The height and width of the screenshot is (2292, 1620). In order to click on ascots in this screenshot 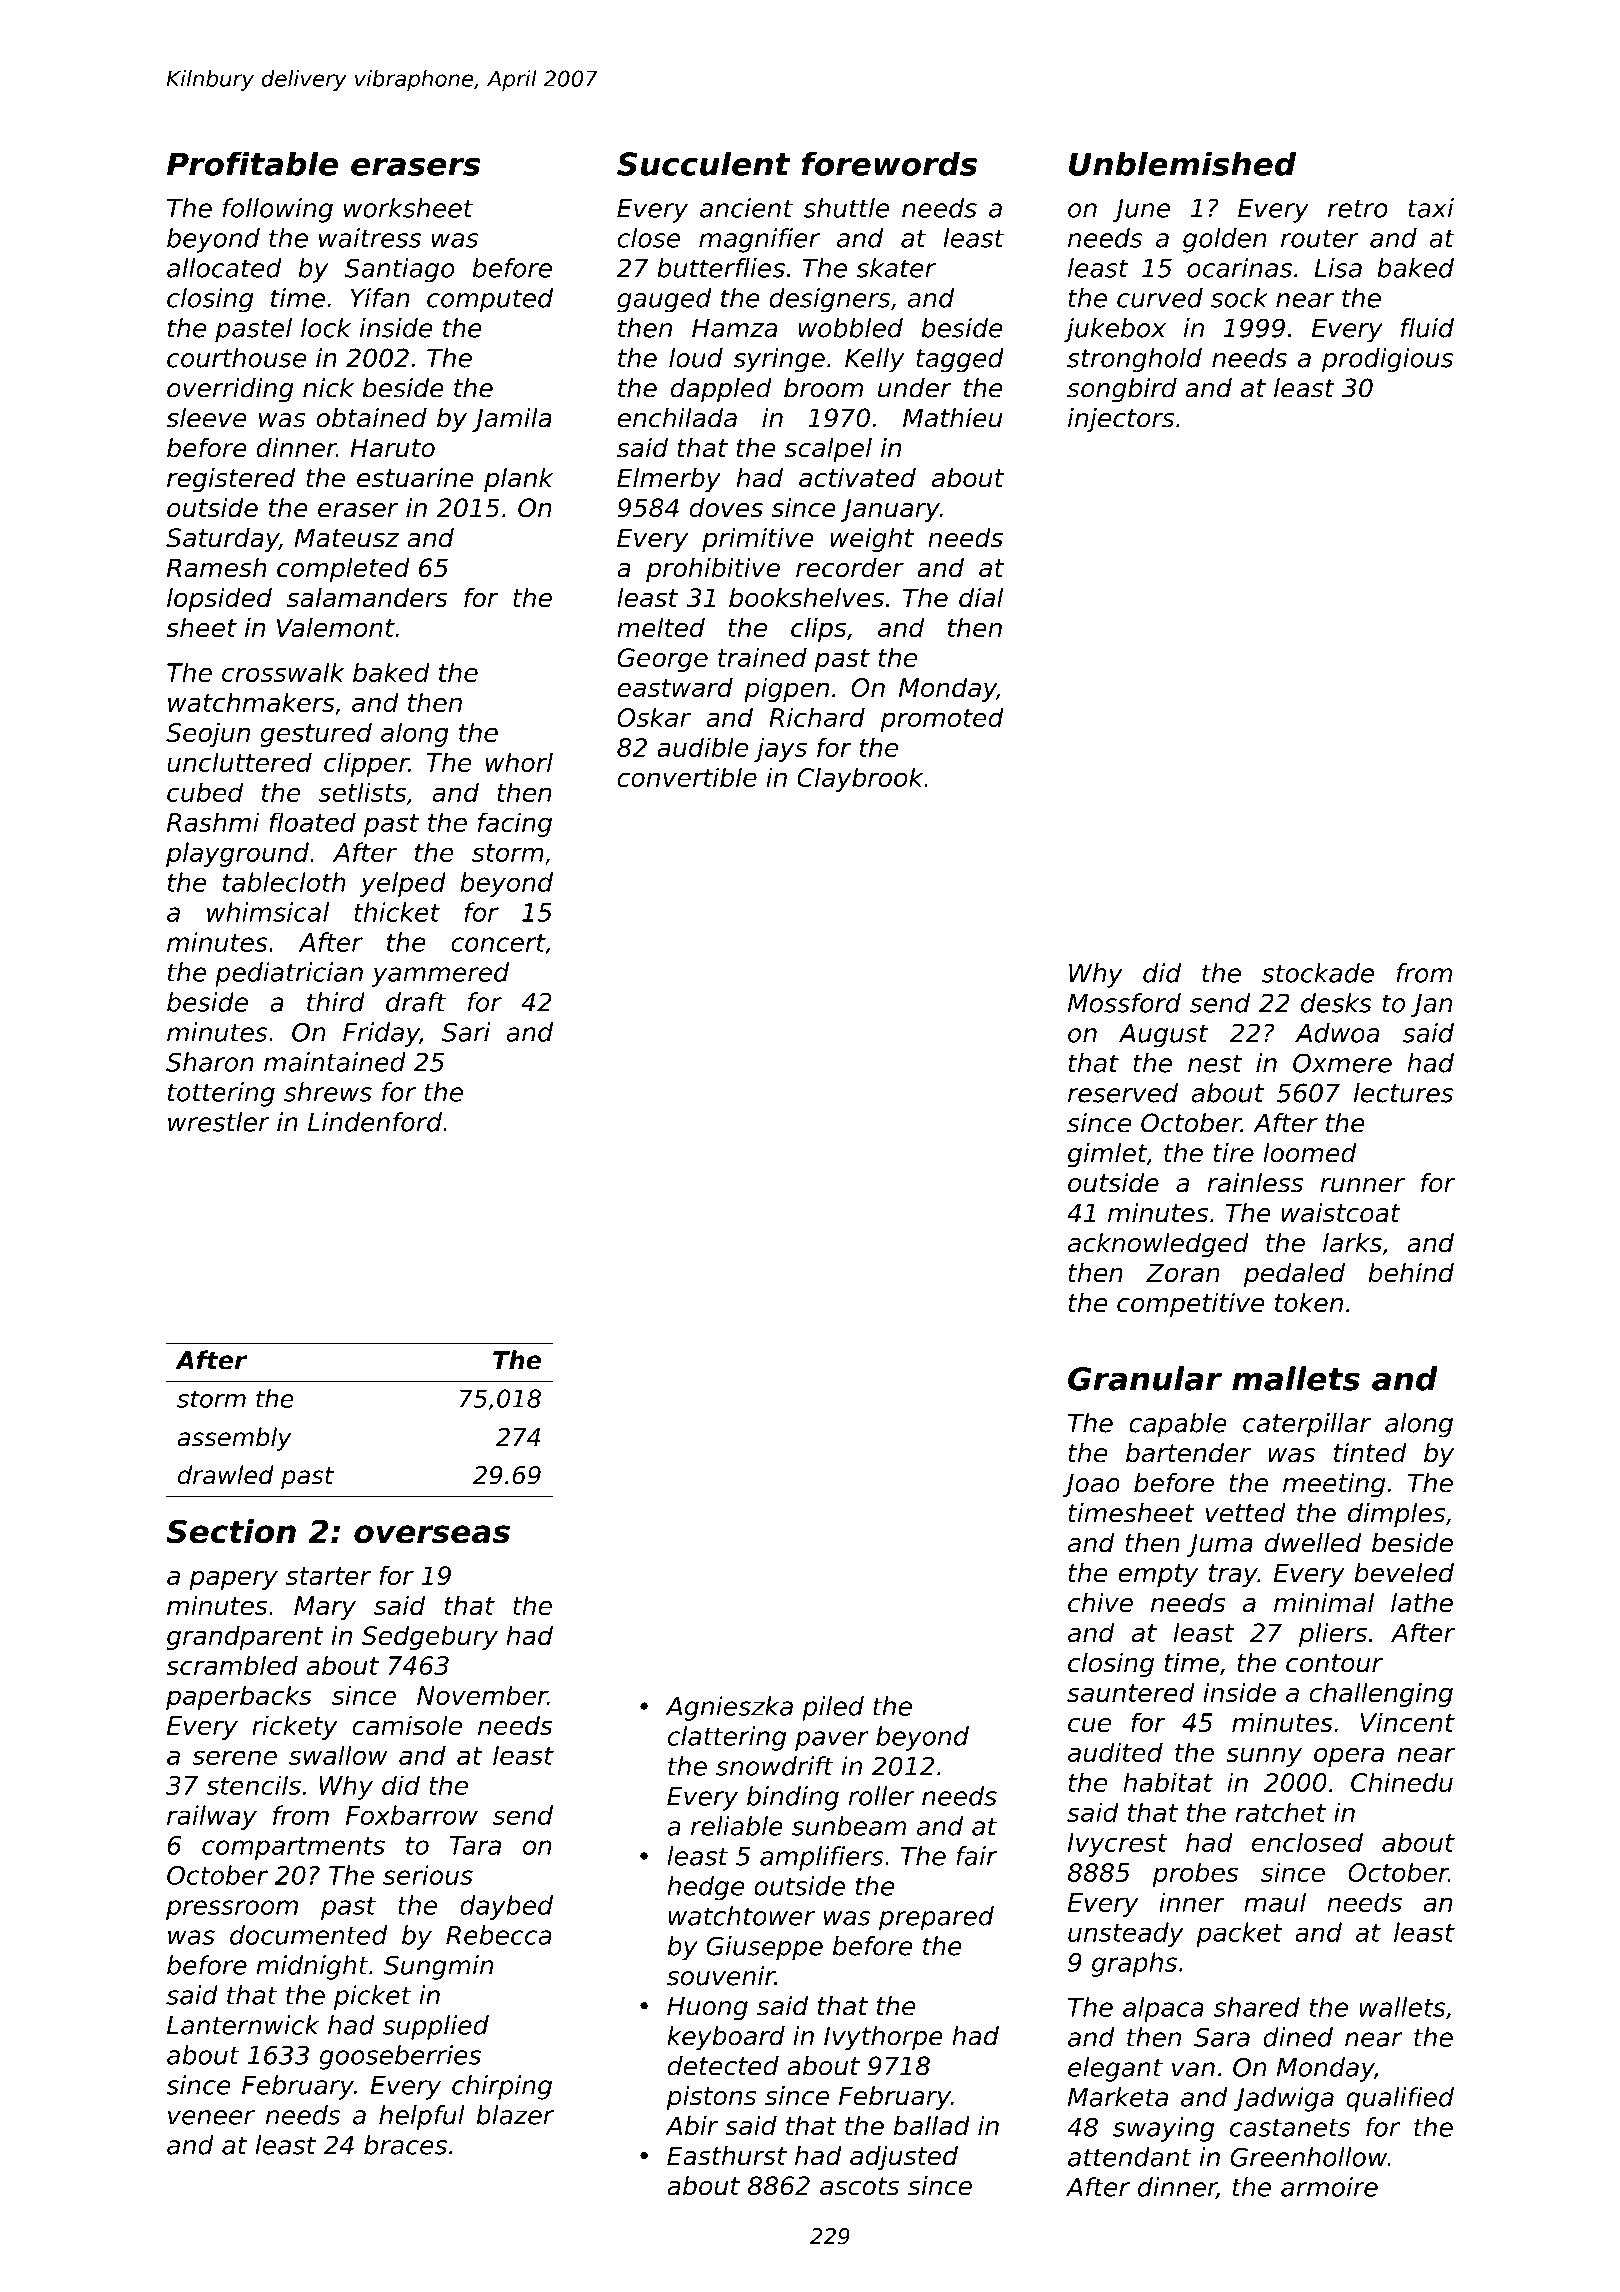, I will do `click(859, 2186)`.
